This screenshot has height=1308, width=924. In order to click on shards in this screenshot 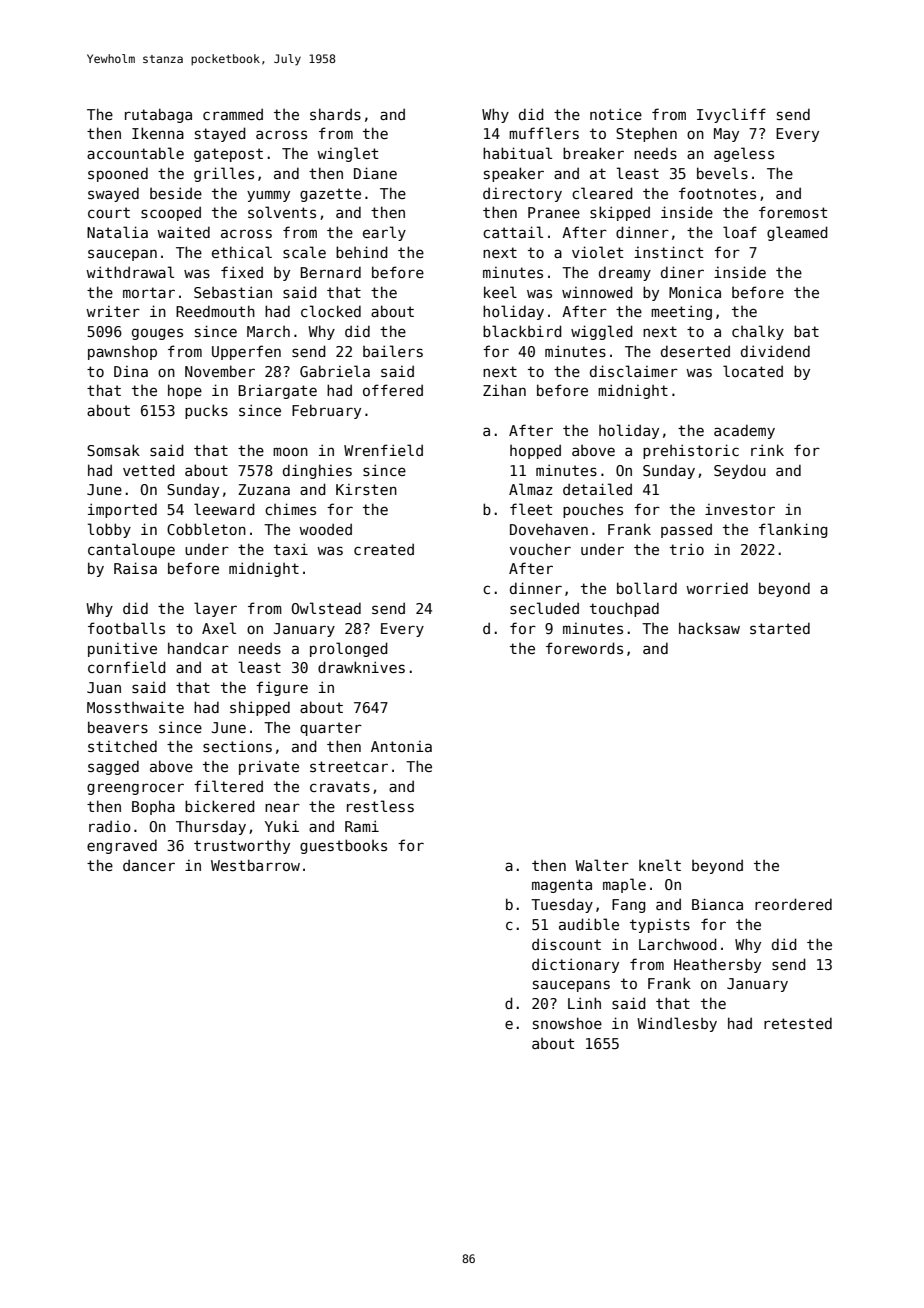, I will do `click(335, 114)`.
